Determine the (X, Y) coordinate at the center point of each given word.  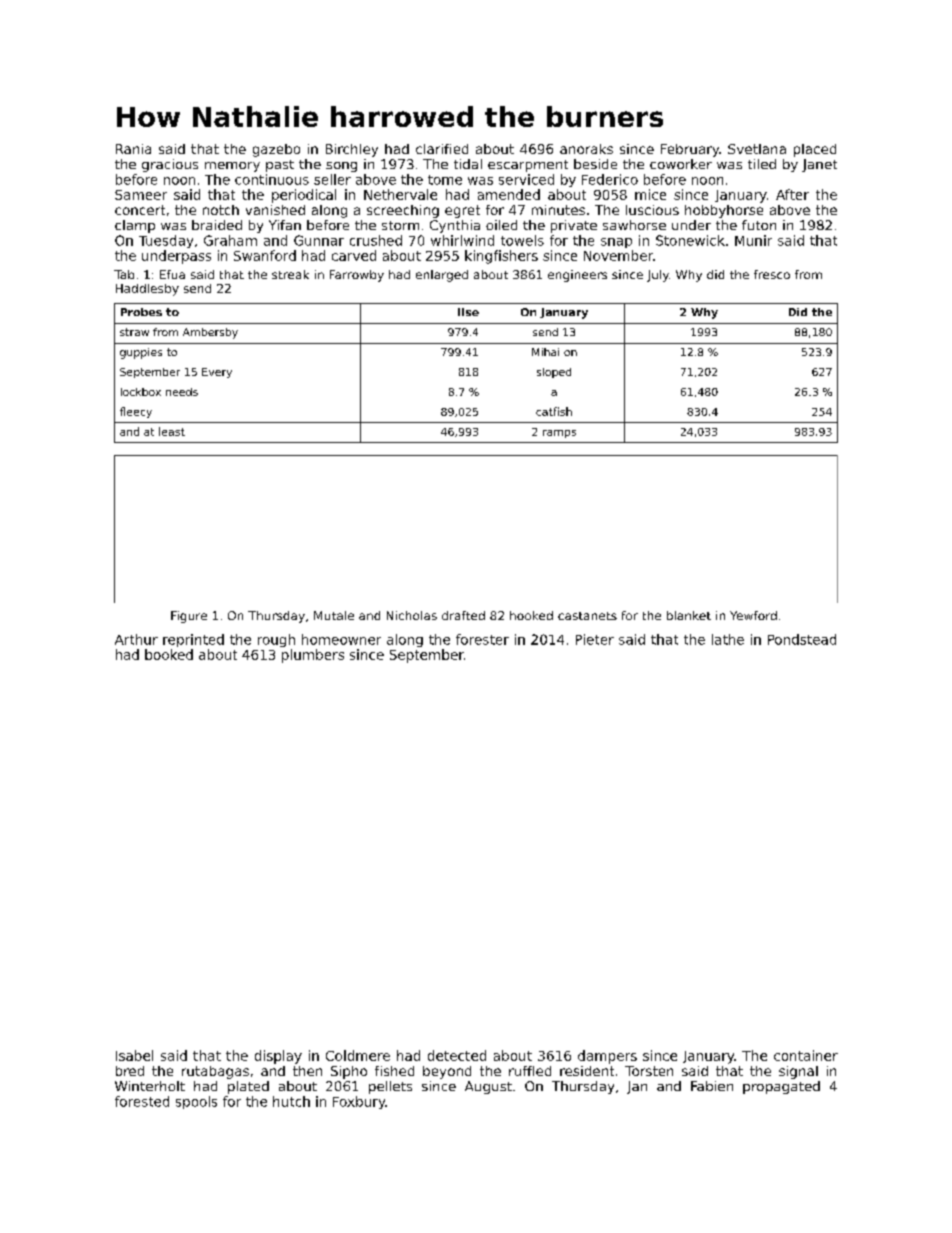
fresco (772, 274)
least (172, 431)
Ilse (468, 312)
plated (248, 1087)
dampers (607, 1057)
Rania (133, 149)
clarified (442, 149)
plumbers (313, 656)
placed (815, 150)
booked (169, 654)
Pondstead (802, 639)
